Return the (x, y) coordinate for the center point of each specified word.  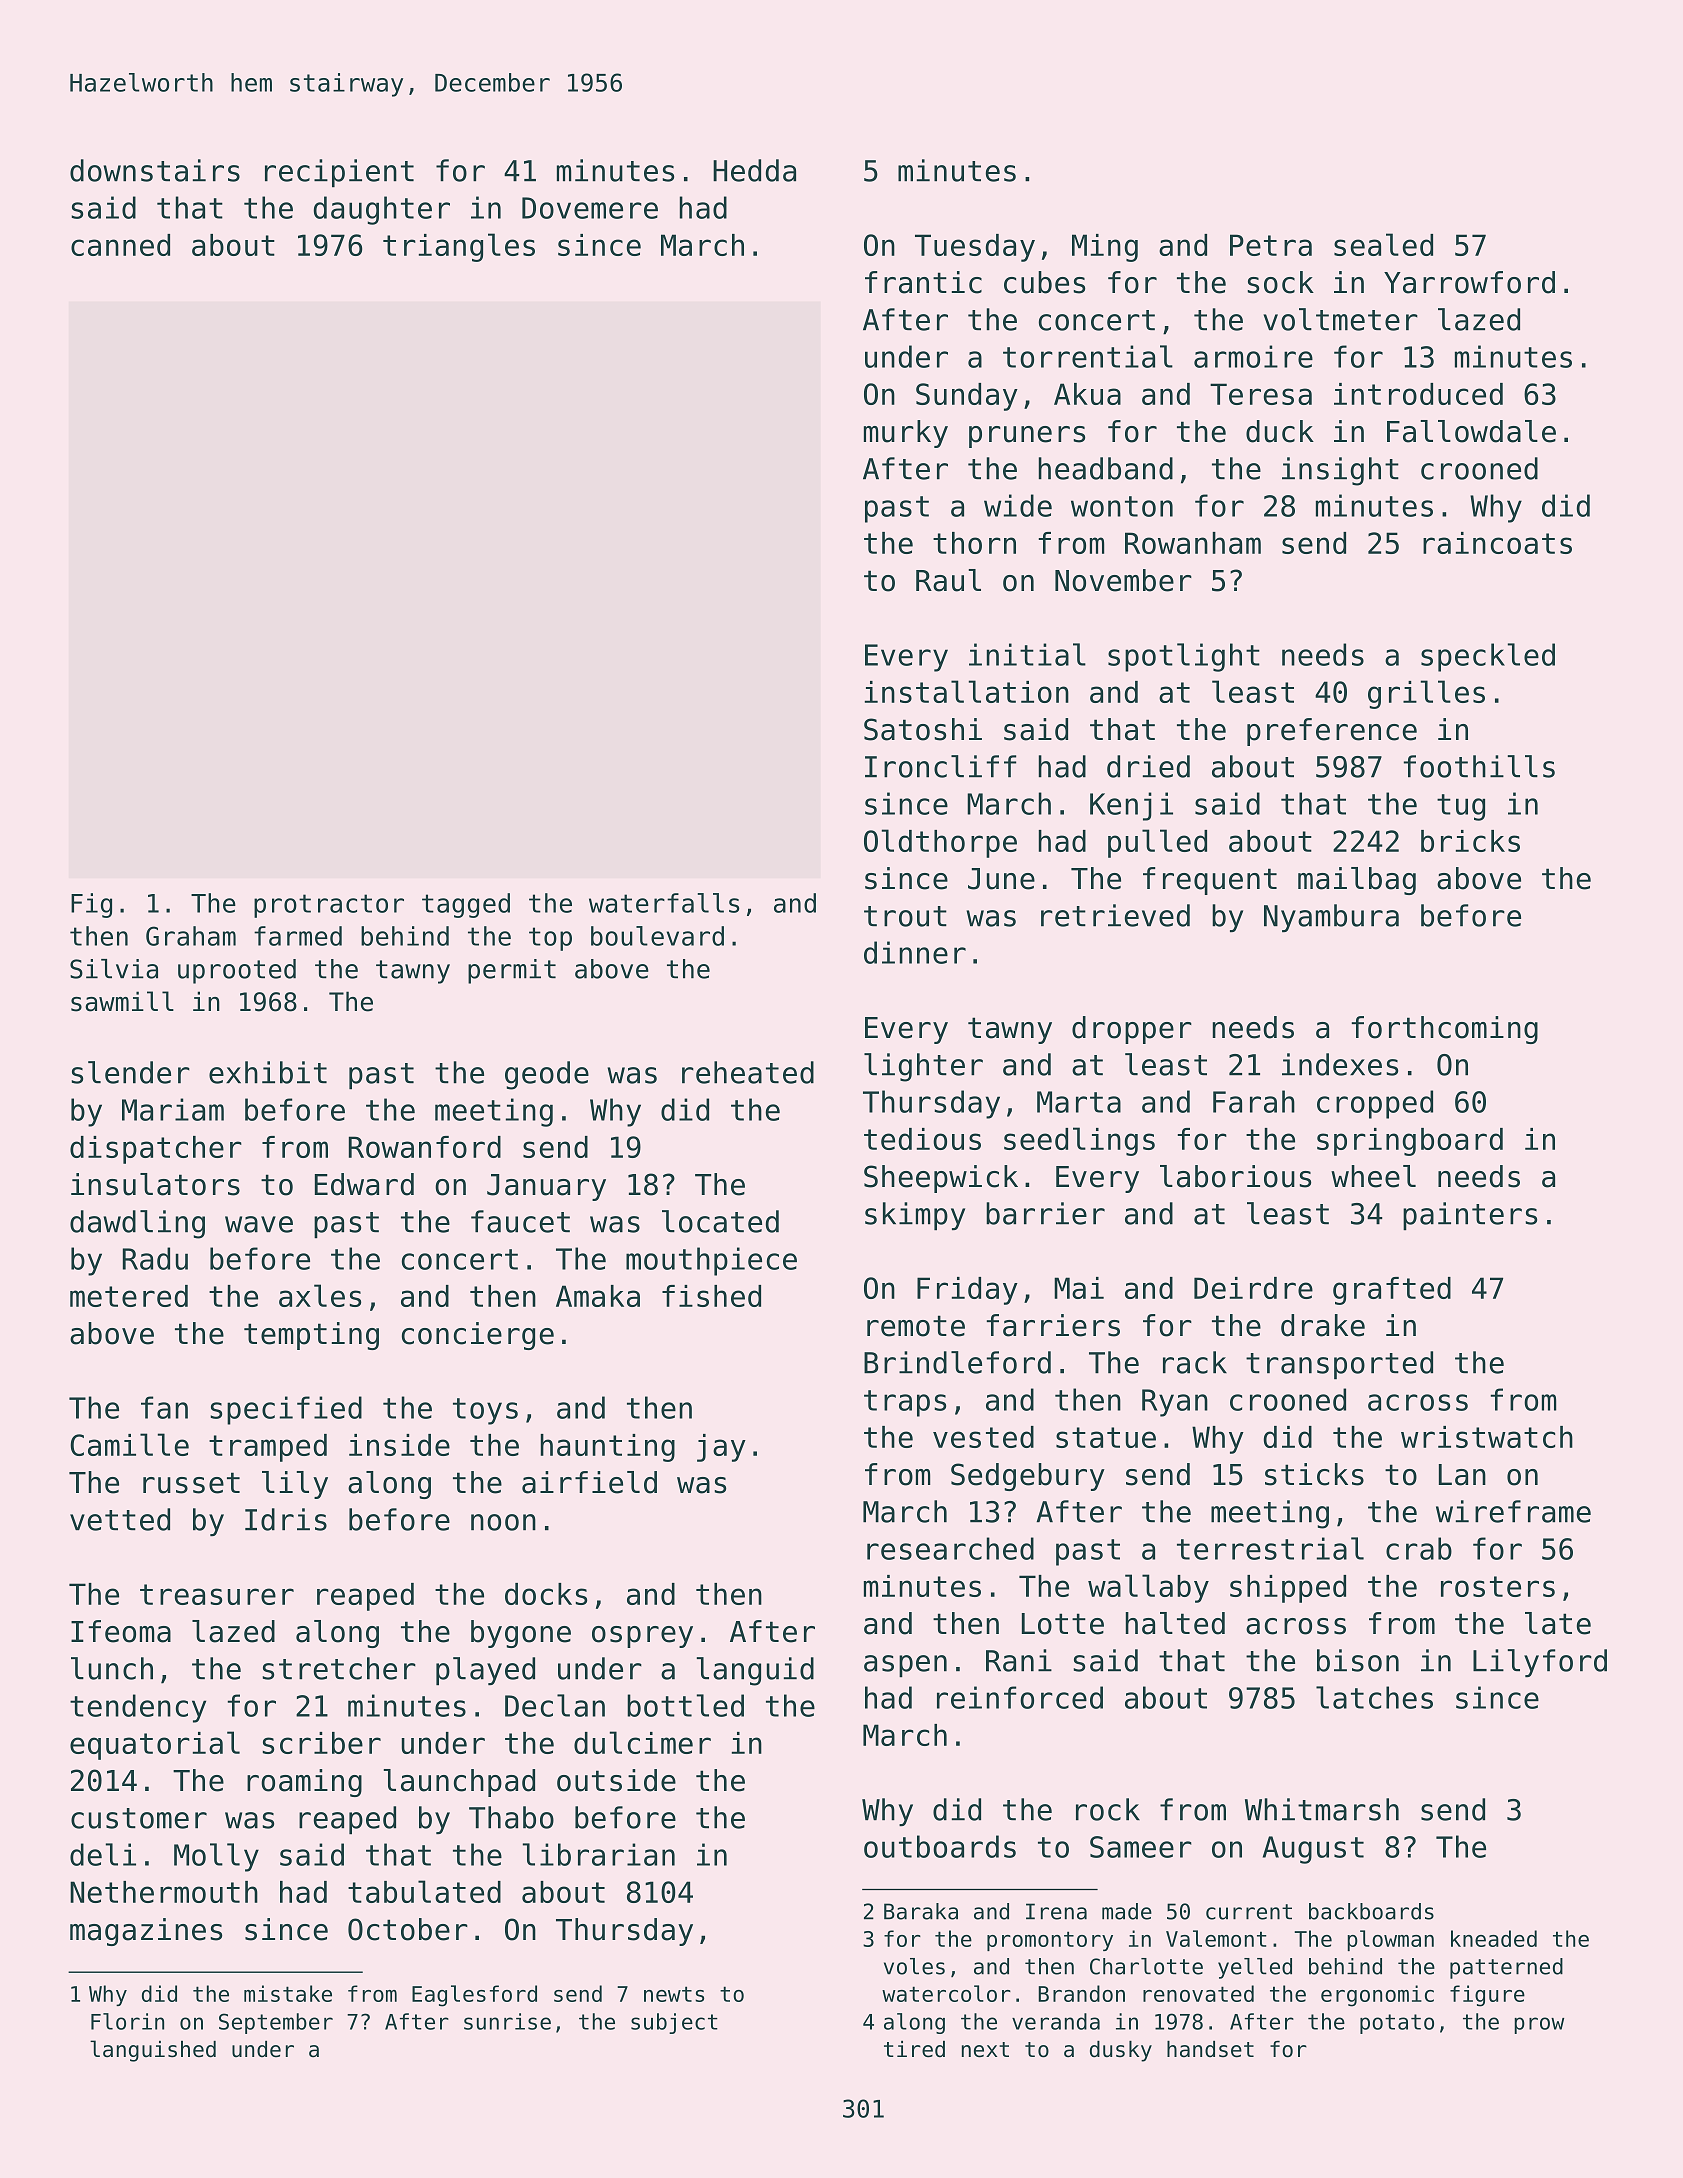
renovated (1198, 1993)
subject (674, 2023)
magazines (146, 1932)
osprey (642, 1637)
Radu (155, 1258)
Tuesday (975, 248)
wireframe (1513, 1511)
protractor (329, 906)
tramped (268, 1448)
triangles (459, 247)
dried (1148, 766)
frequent (1210, 881)
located (720, 1221)
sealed (1383, 244)
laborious (1235, 1176)
